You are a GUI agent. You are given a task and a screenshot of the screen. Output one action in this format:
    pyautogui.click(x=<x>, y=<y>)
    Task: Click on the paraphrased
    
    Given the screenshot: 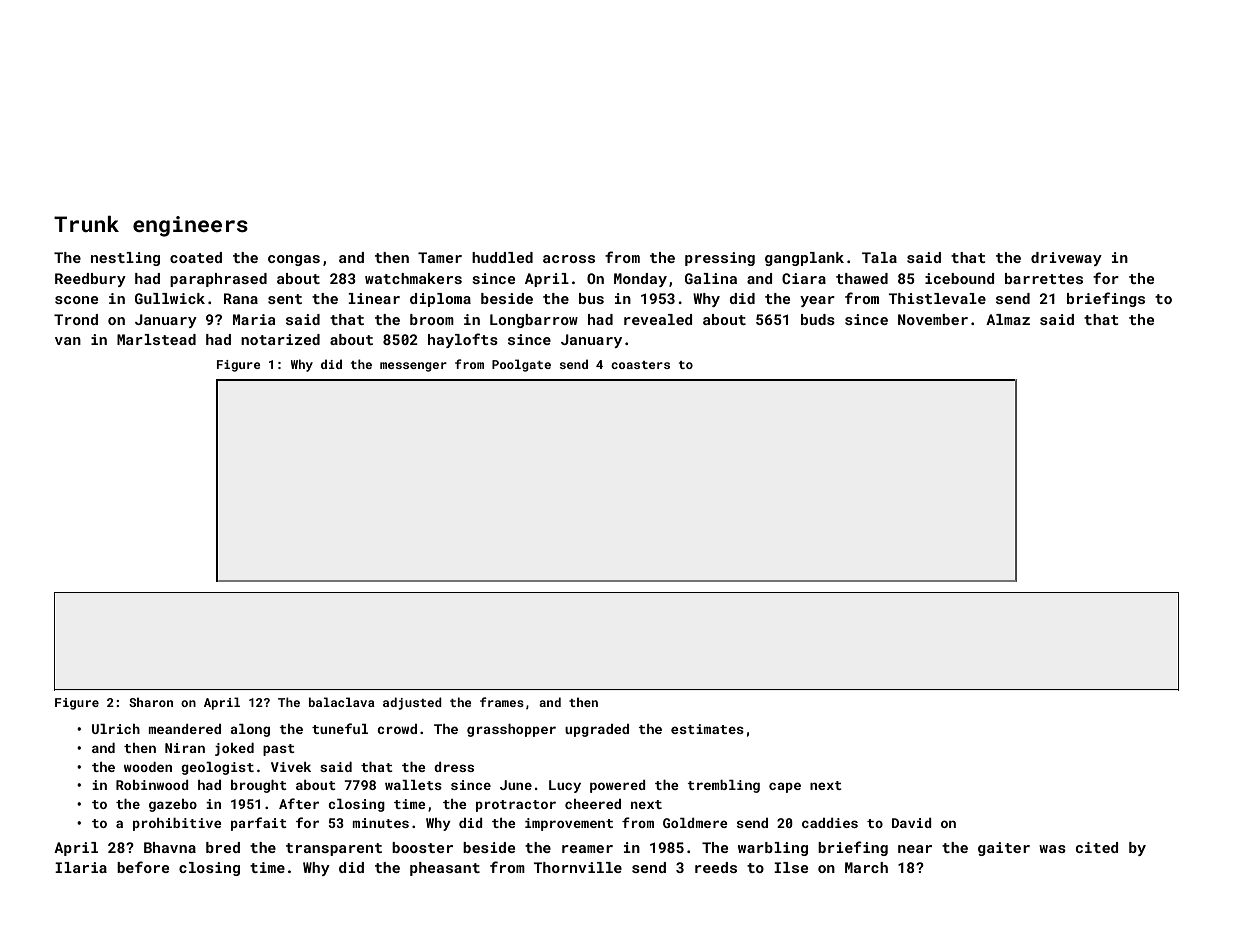 What is the action you would take?
    pyautogui.click(x=218, y=280)
